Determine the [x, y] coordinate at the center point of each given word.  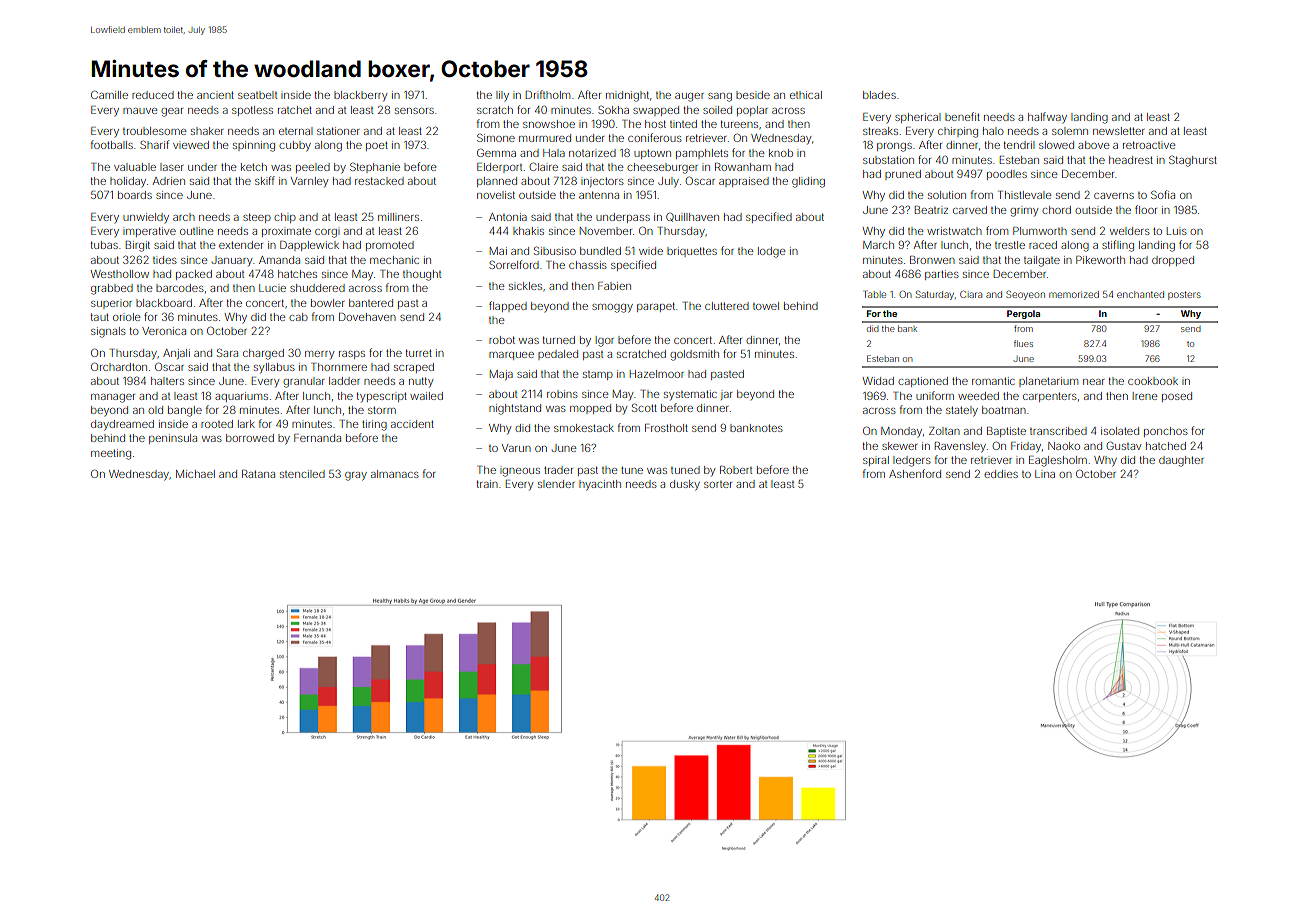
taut [100, 317]
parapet [656, 307]
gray [356, 476]
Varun [516, 448]
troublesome [154, 131]
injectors [602, 182]
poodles [1007, 175]
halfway [1047, 118]
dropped [1173, 261]
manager [113, 398]
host [655, 124]
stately [962, 411]
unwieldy [146, 218]
